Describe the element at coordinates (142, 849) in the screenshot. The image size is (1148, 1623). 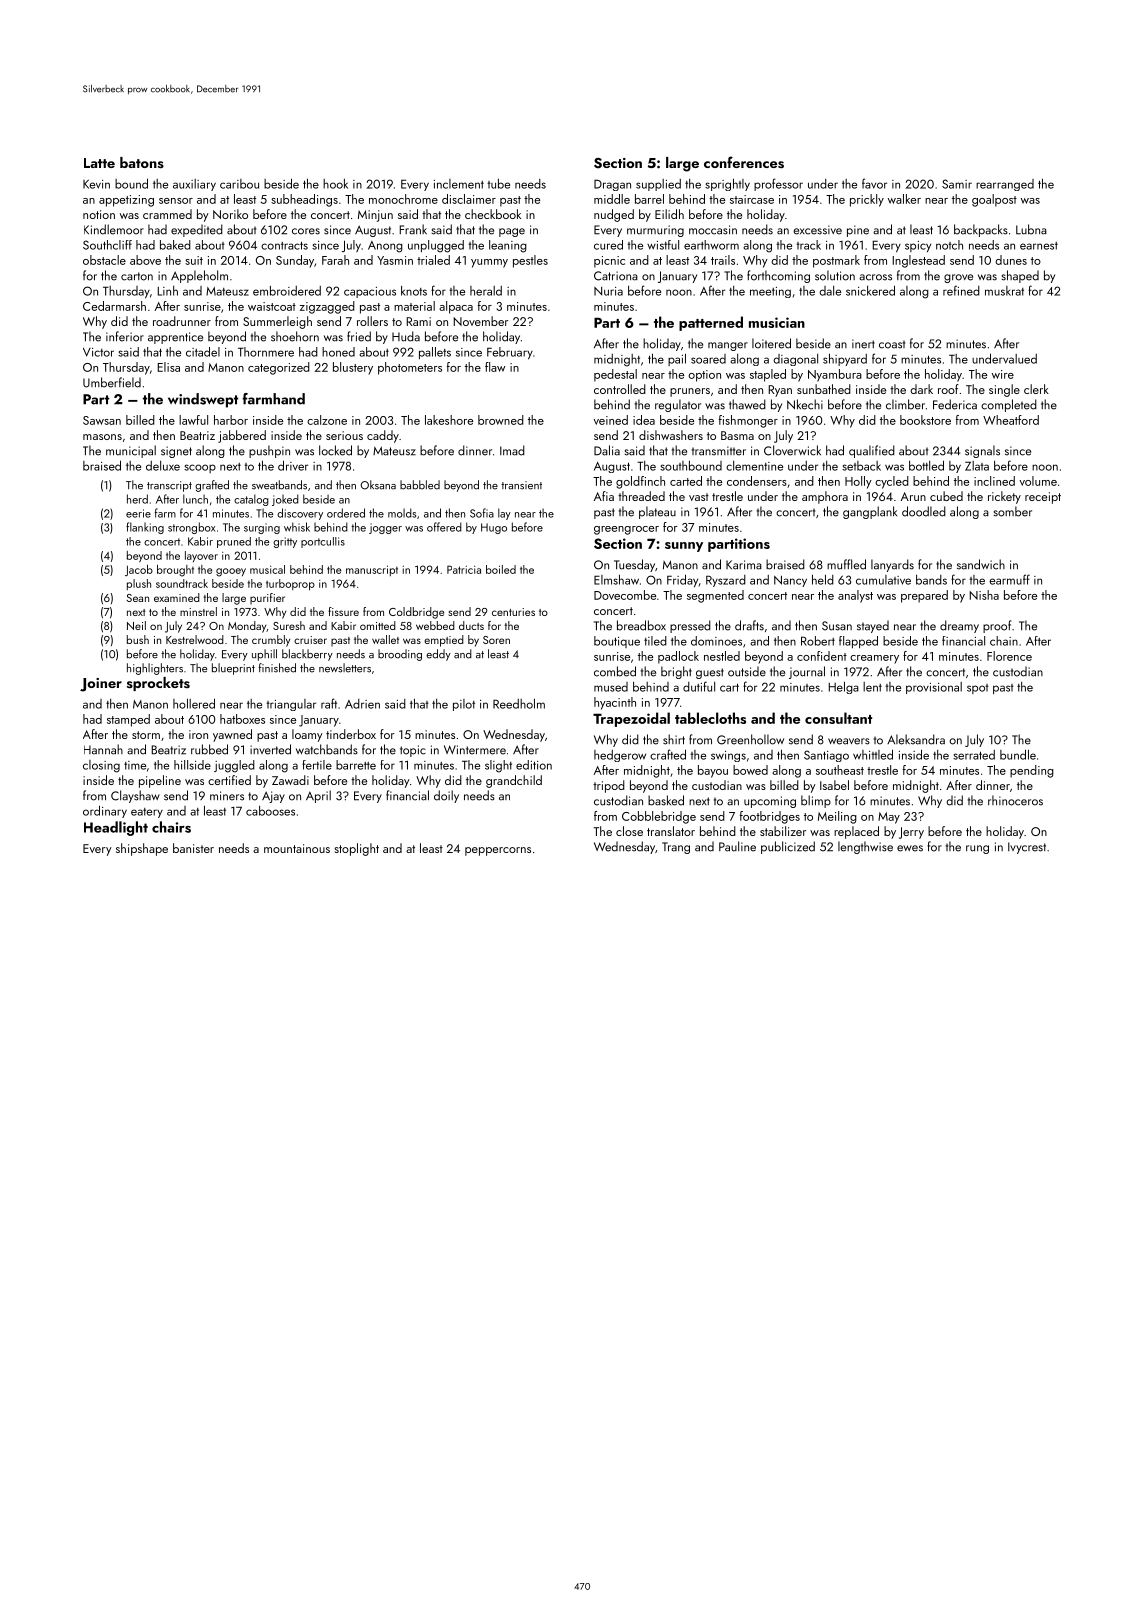
I see `shipshape` at that location.
